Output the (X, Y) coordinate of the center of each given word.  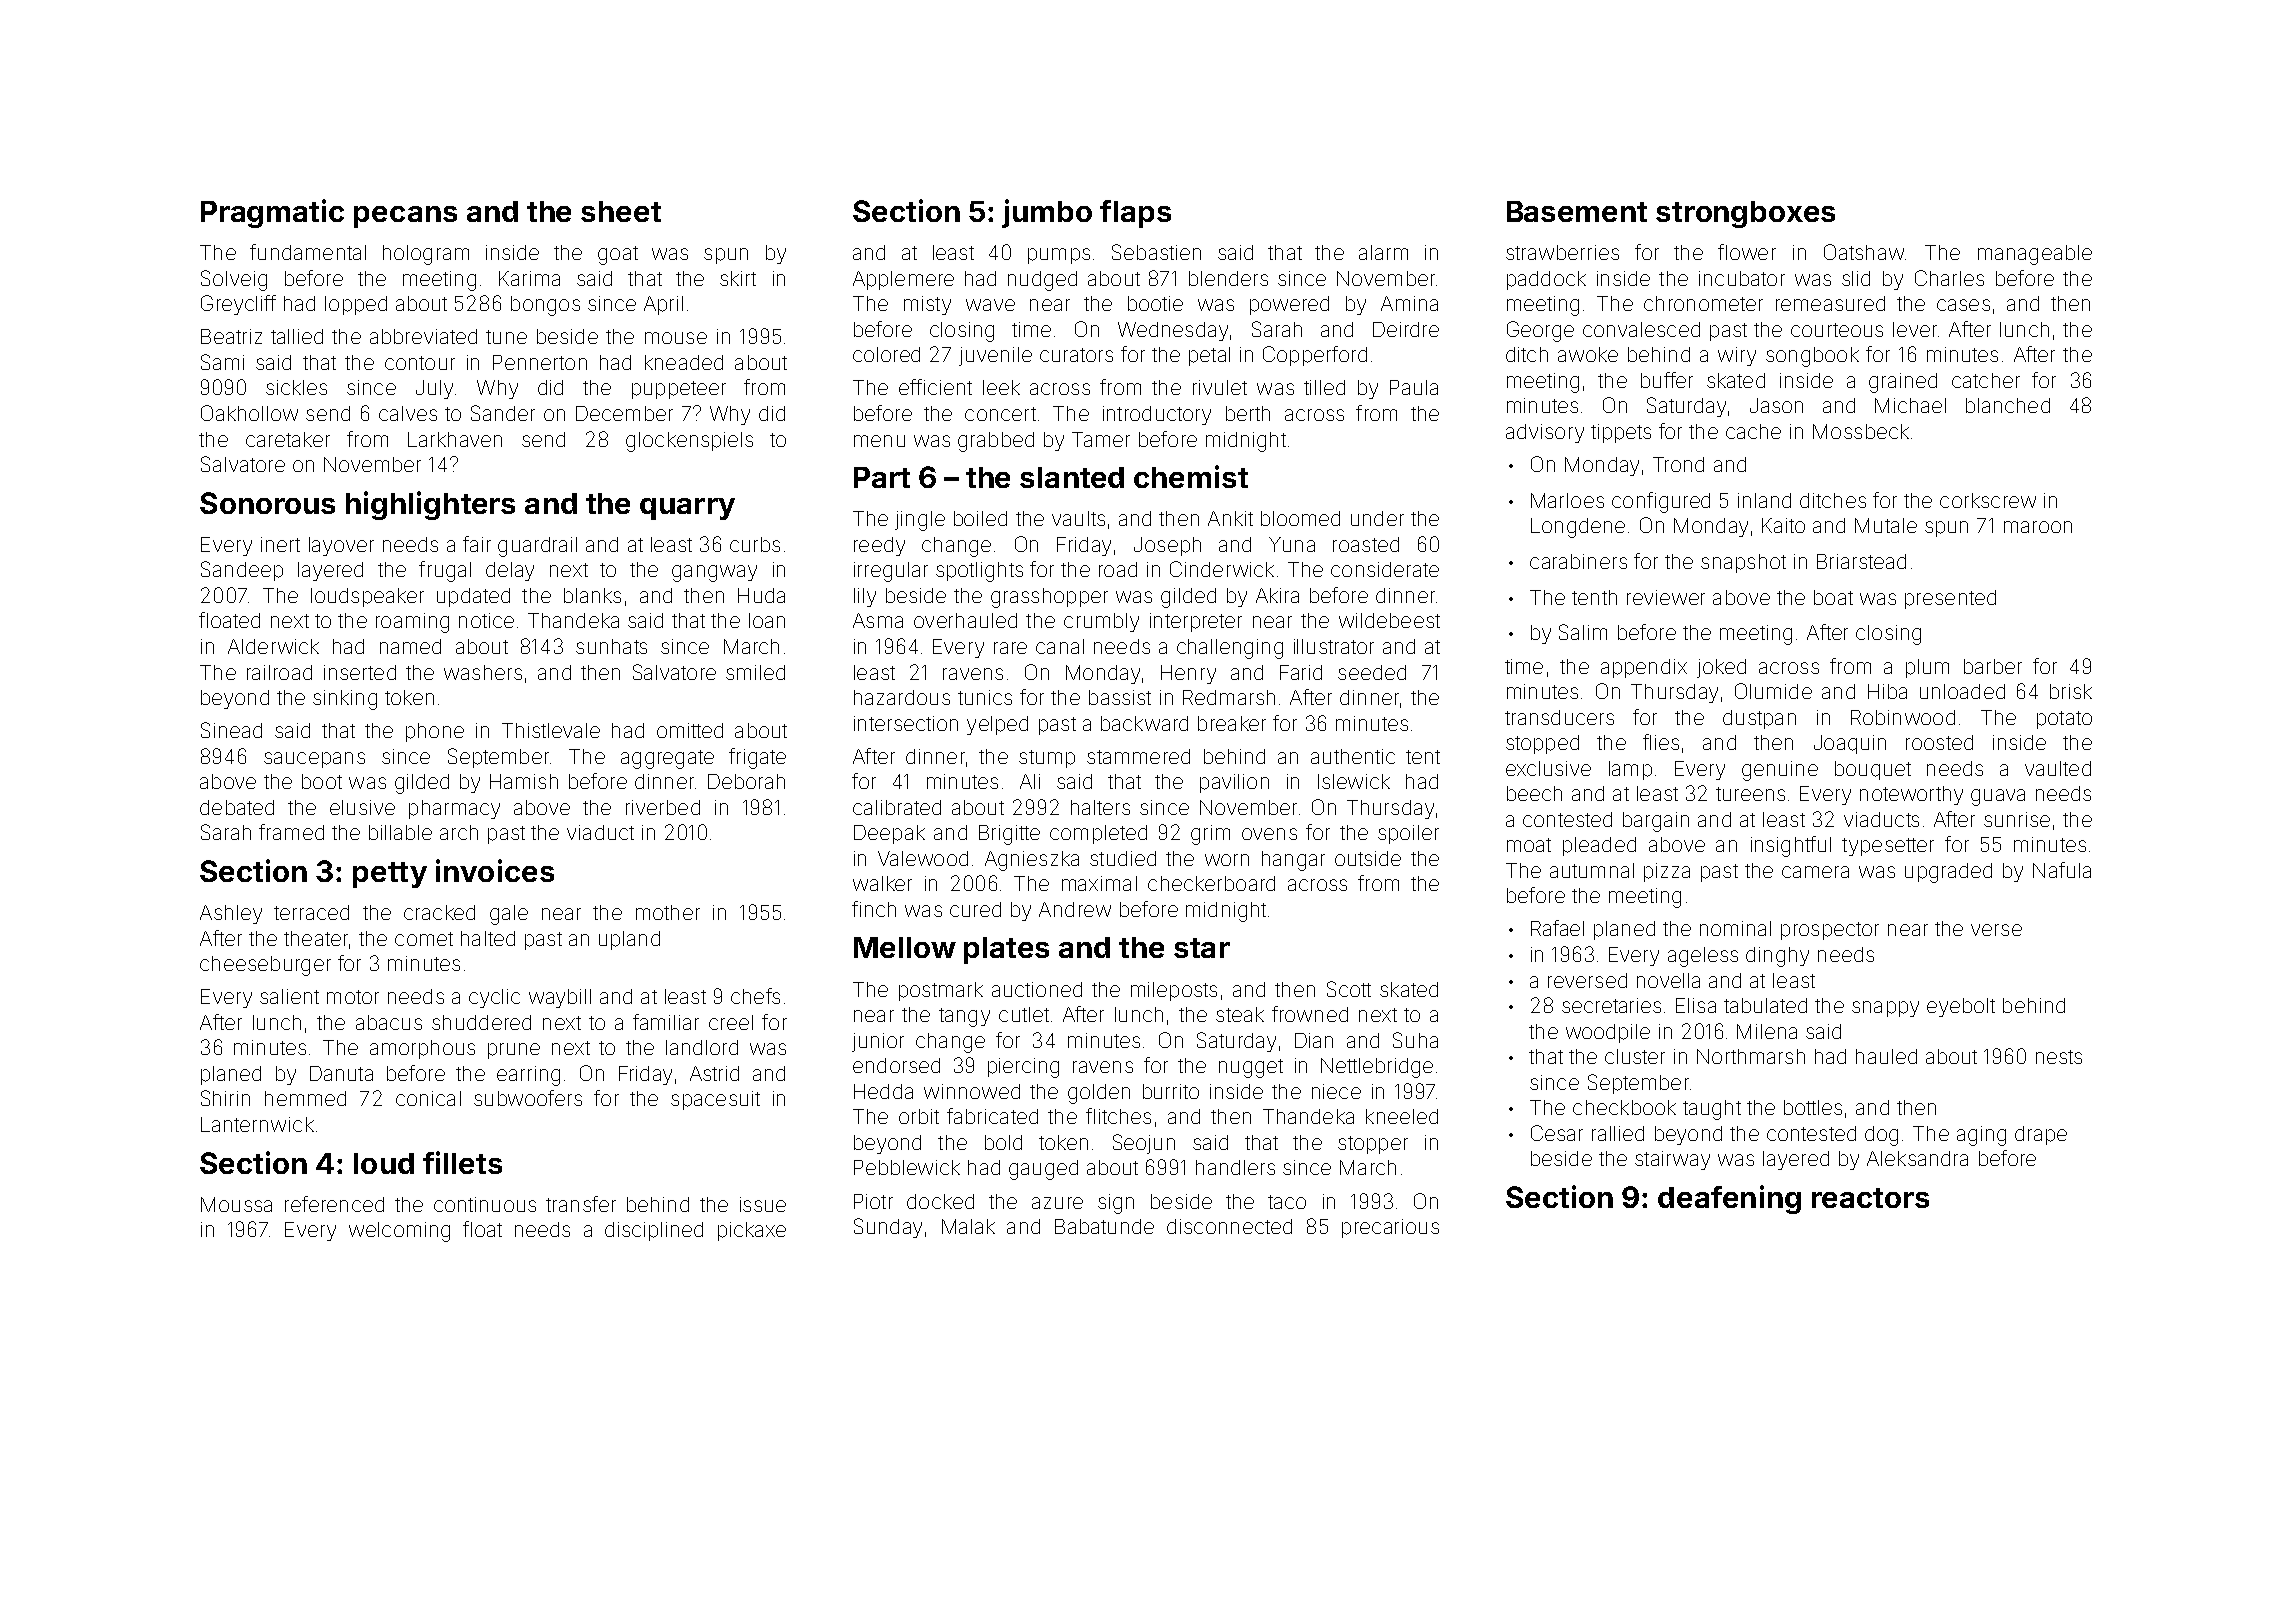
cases (1963, 305)
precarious (1390, 1228)
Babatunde (1104, 1226)
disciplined (654, 1231)
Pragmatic (272, 213)
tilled (1324, 387)
